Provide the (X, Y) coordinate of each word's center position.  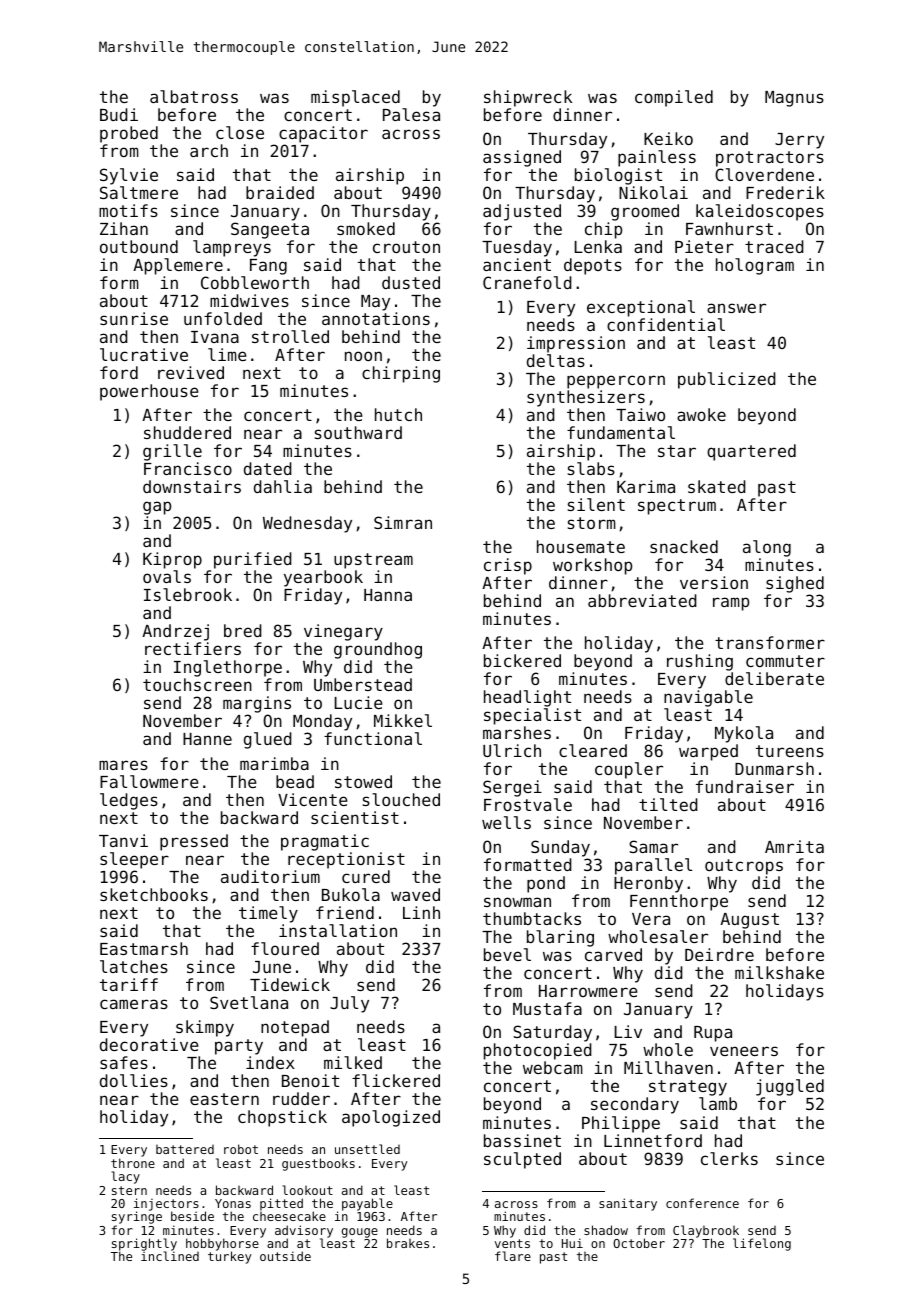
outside (285, 1256)
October (639, 1243)
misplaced (355, 98)
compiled (674, 98)
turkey (229, 1258)
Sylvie (129, 176)
